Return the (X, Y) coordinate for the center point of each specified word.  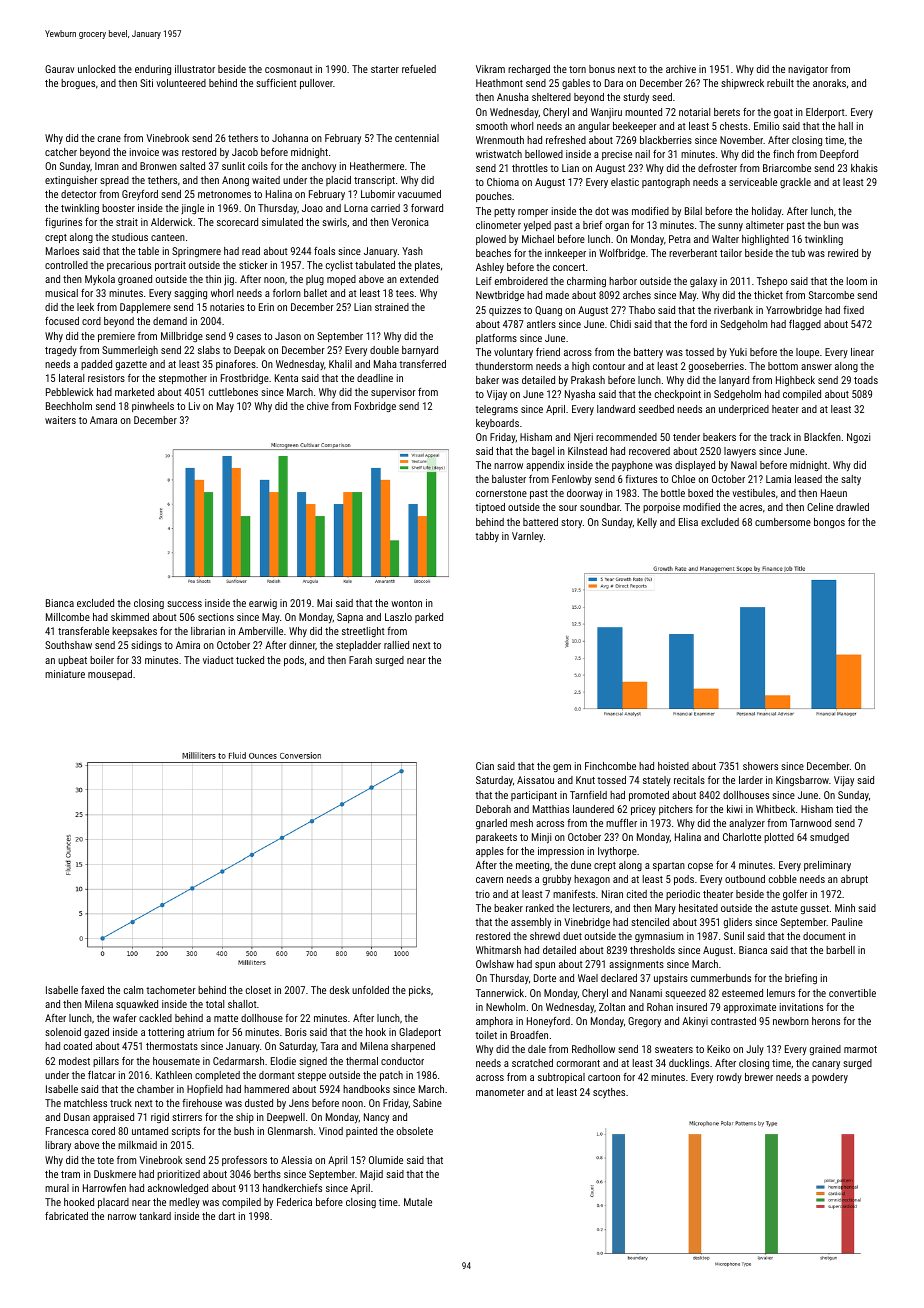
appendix (545, 466)
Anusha (513, 97)
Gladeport (420, 1033)
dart (227, 1216)
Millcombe (68, 617)
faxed (92, 990)
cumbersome (783, 522)
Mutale (418, 1202)
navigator (808, 70)
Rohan (660, 1007)
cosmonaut (288, 69)
